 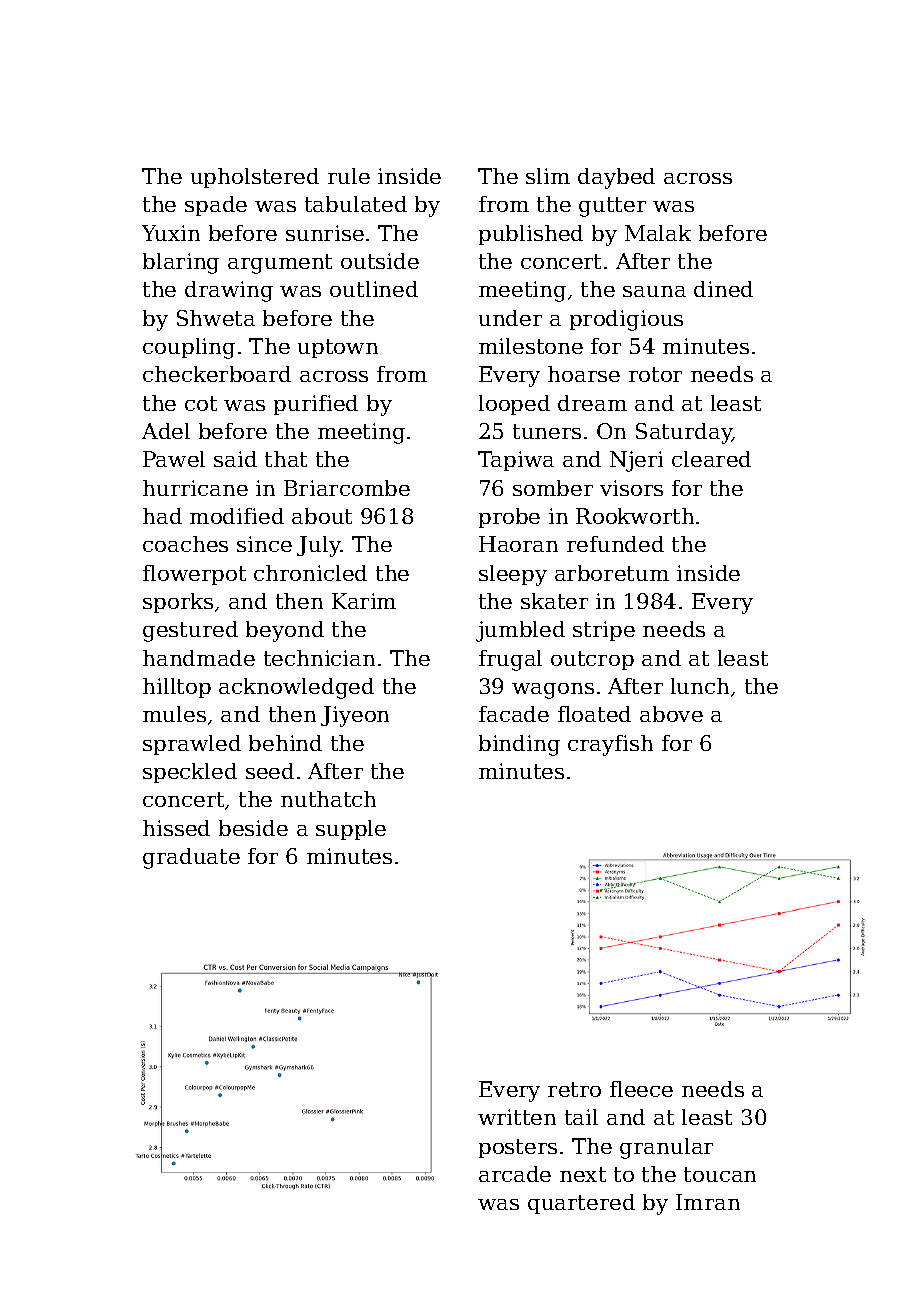 What do you see at coordinates (349, 176) in the screenshot?
I see `rule` at bounding box center [349, 176].
